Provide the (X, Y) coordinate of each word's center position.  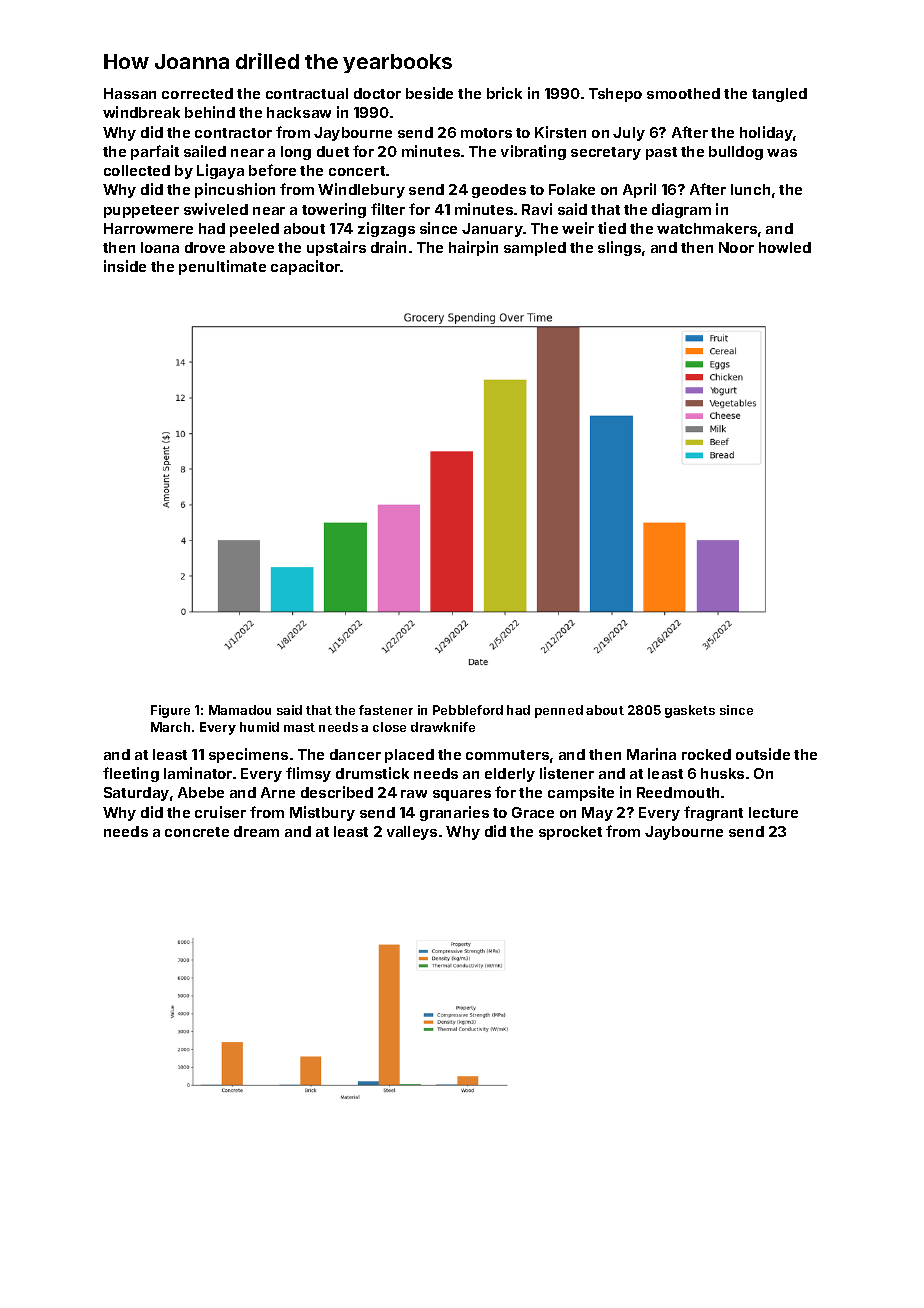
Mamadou (240, 710)
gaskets (690, 711)
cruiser (220, 812)
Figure (170, 711)
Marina (651, 754)
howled (785, 247)
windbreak (141, 112)
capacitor (306, 267)
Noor (736, 247)
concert (357, 171)
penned (559, 711)
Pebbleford (468, 710)
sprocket (570, 833)
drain (388, 247)
